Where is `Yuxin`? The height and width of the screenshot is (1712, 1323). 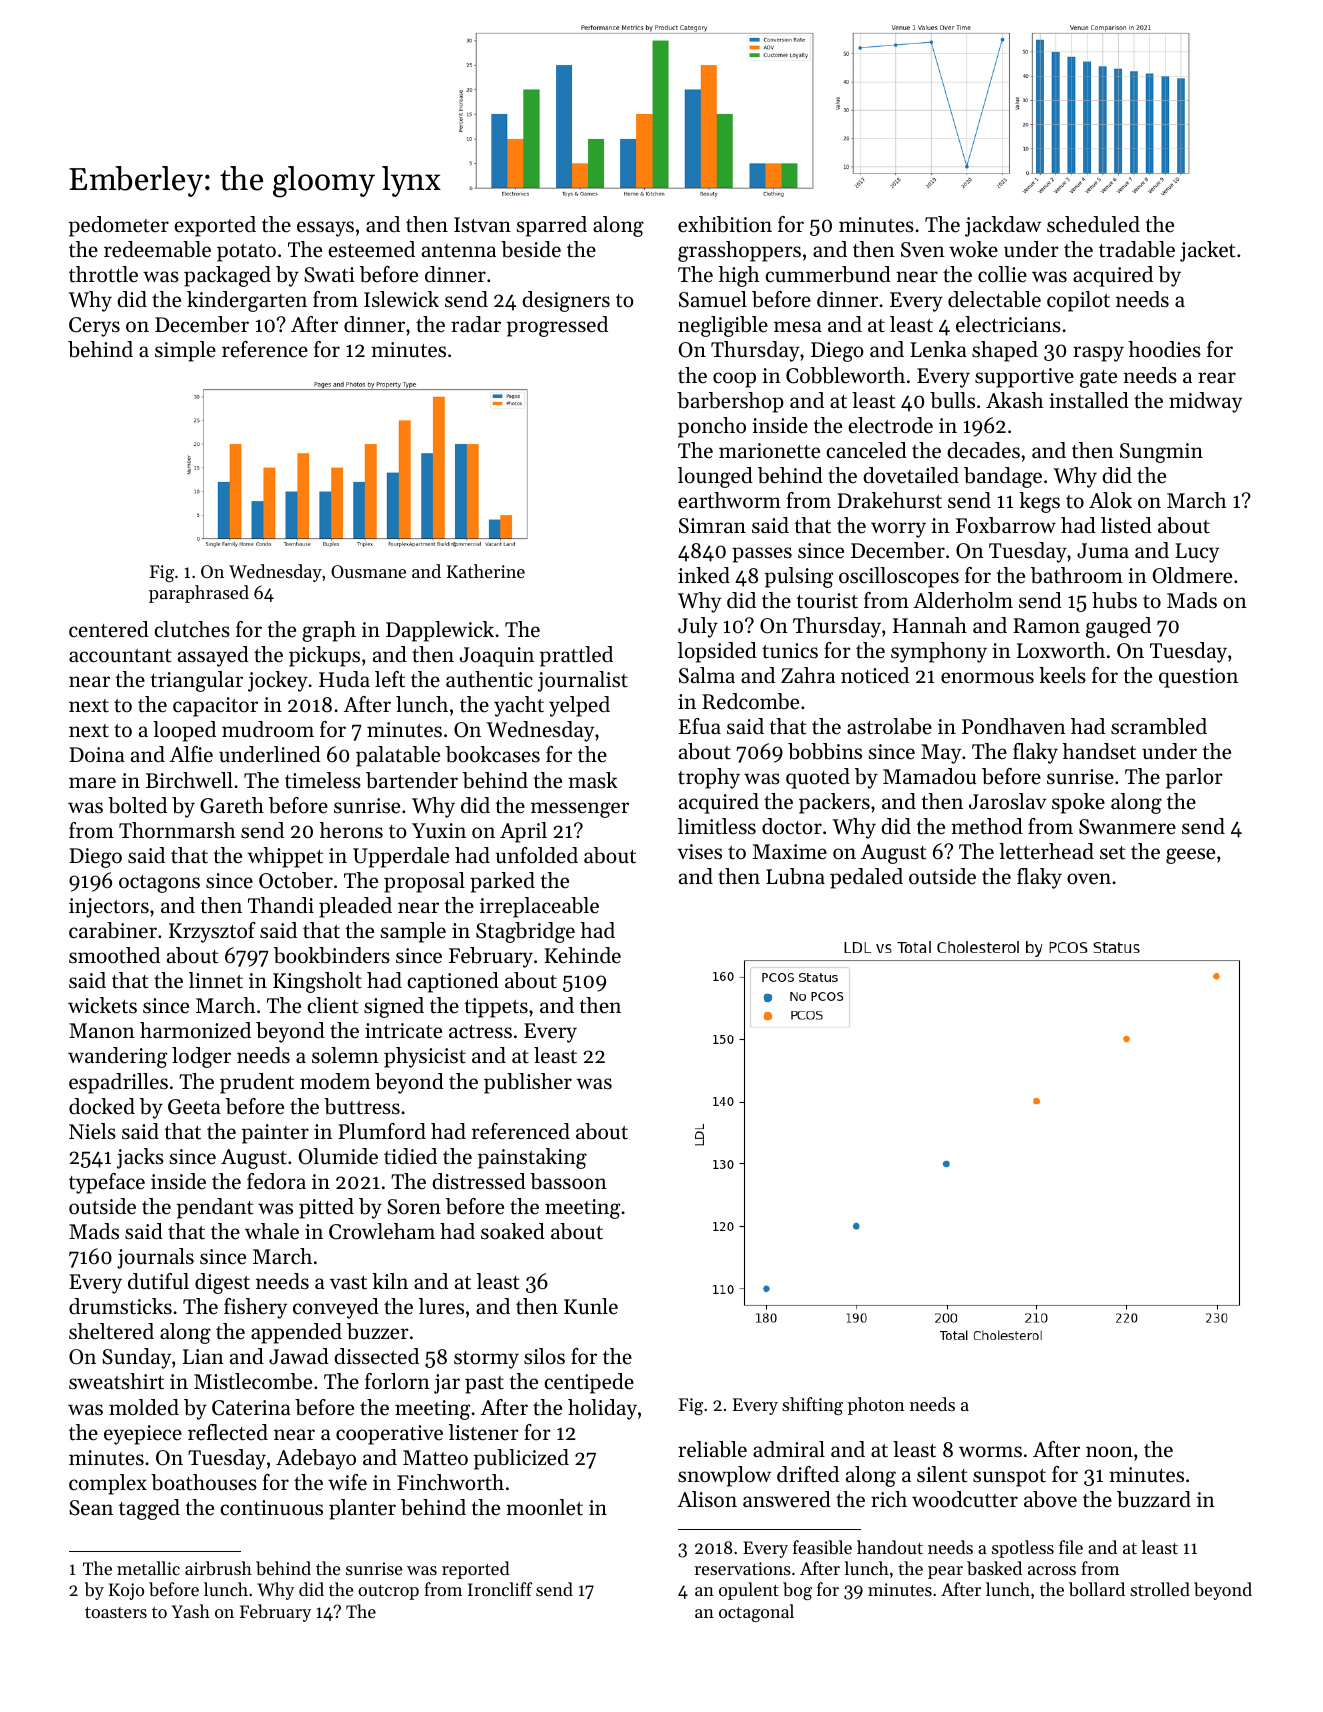
Yuxin is located at coordinates (439, 830).
